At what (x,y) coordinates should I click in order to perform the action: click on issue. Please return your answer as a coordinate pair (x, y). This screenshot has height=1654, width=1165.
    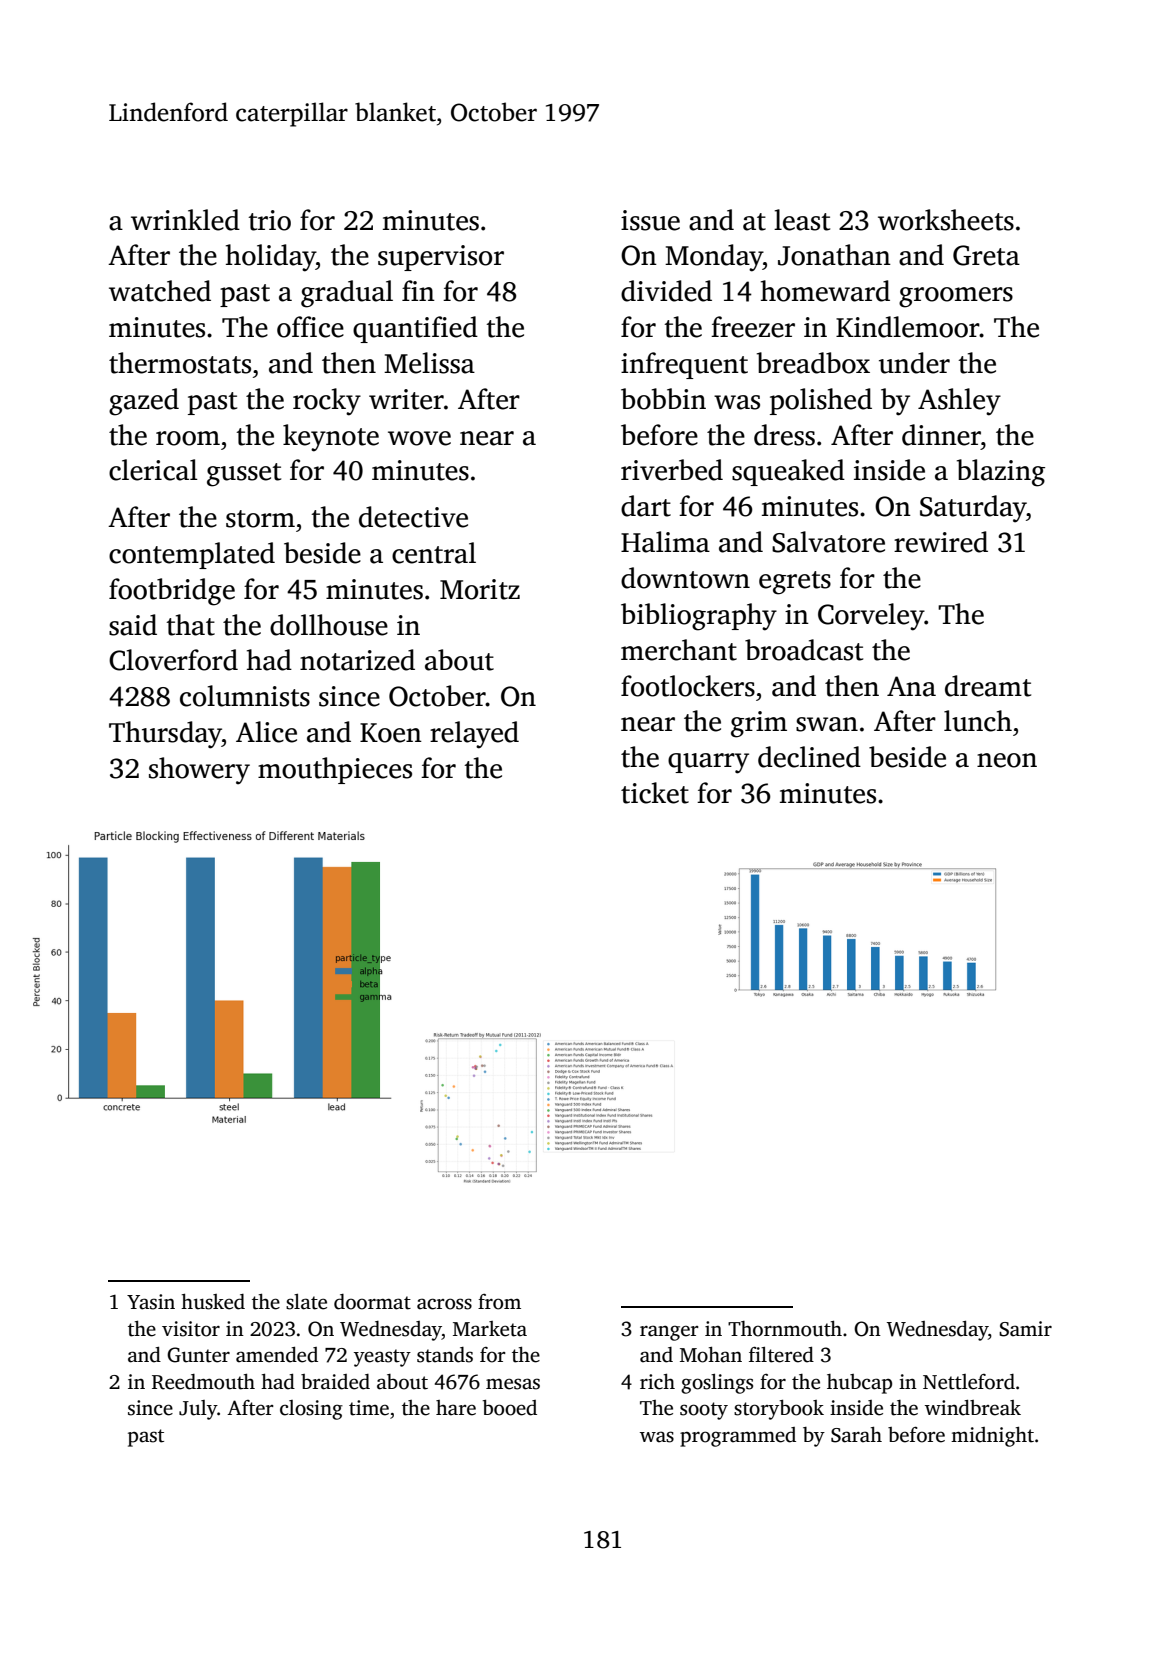
    Looking at the image, I should click on (650, 220).
